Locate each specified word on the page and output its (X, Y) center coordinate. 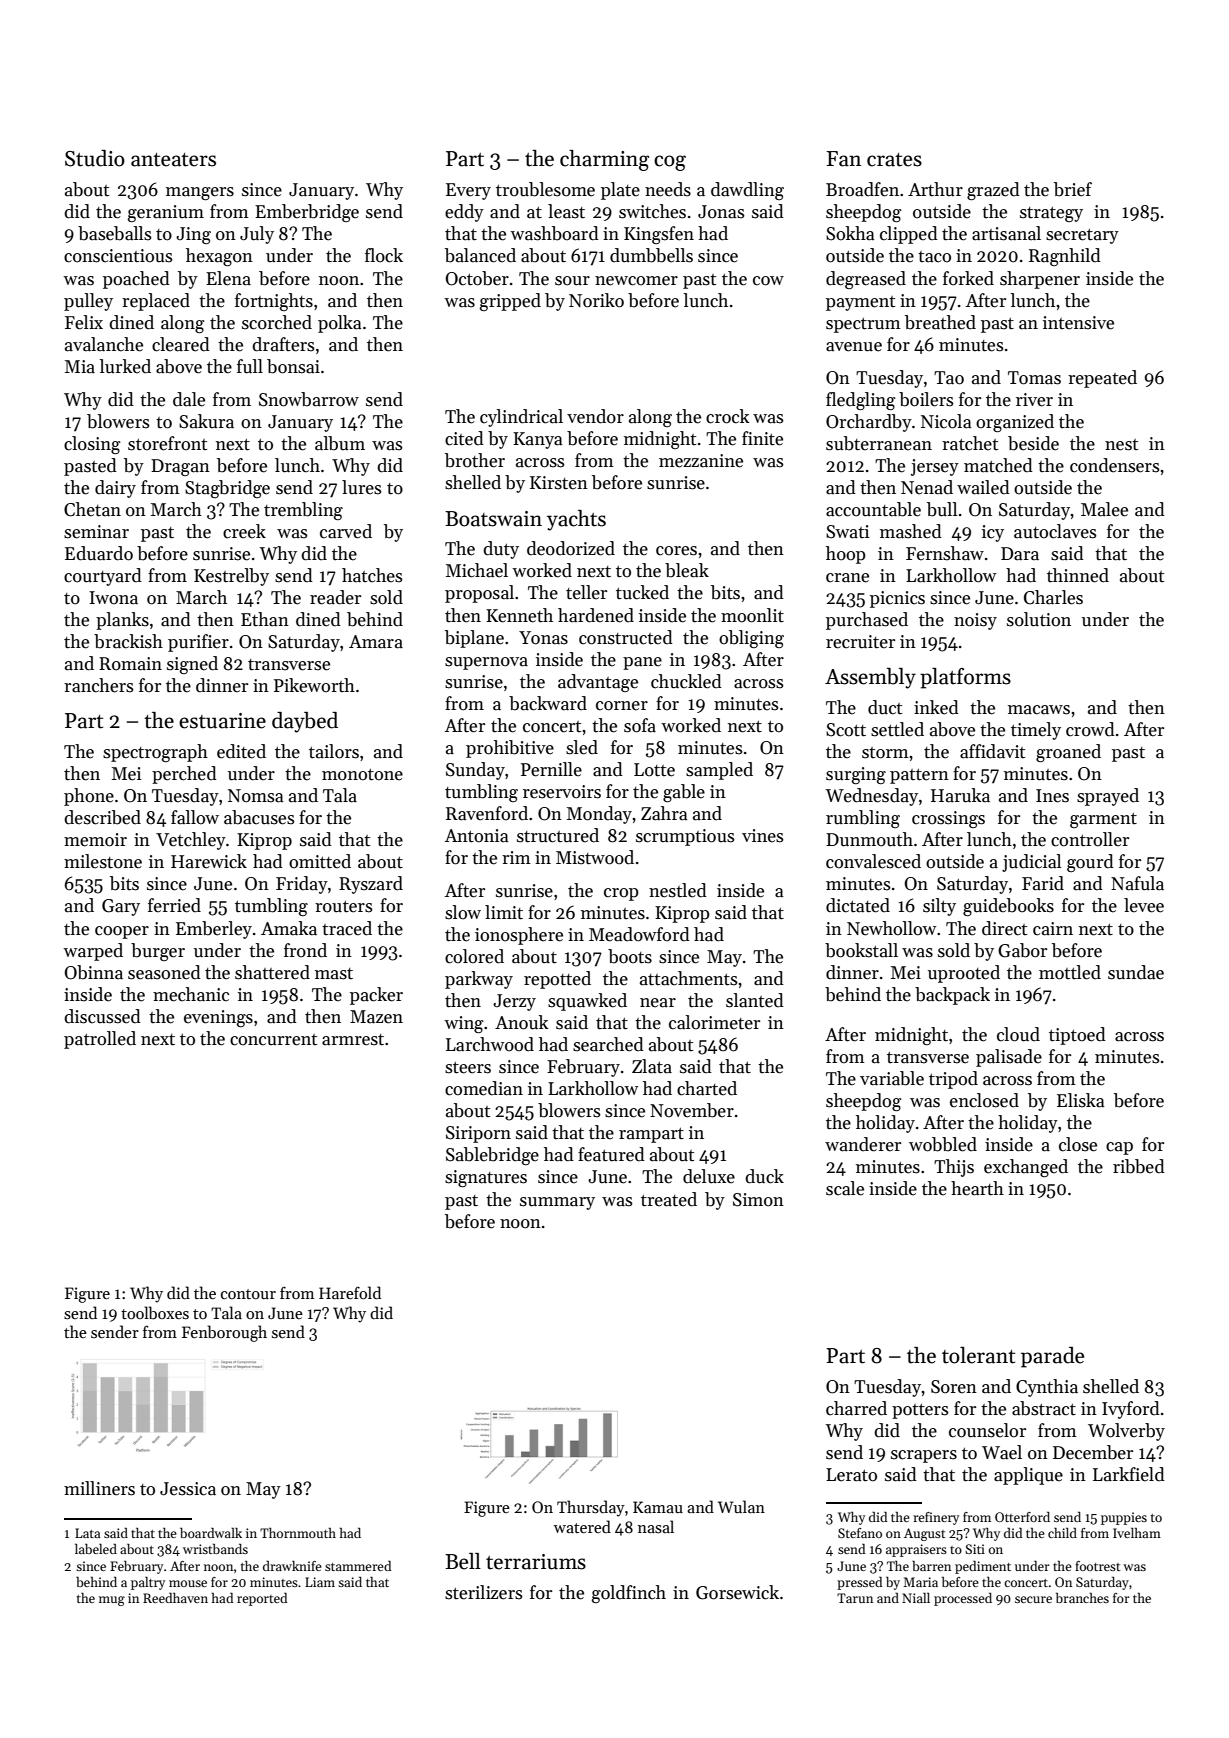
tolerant (978, 1355)
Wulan (741, 1506)
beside (1033, 443)
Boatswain (493, 519)
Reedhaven (175, 1598)
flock (384, 255)
